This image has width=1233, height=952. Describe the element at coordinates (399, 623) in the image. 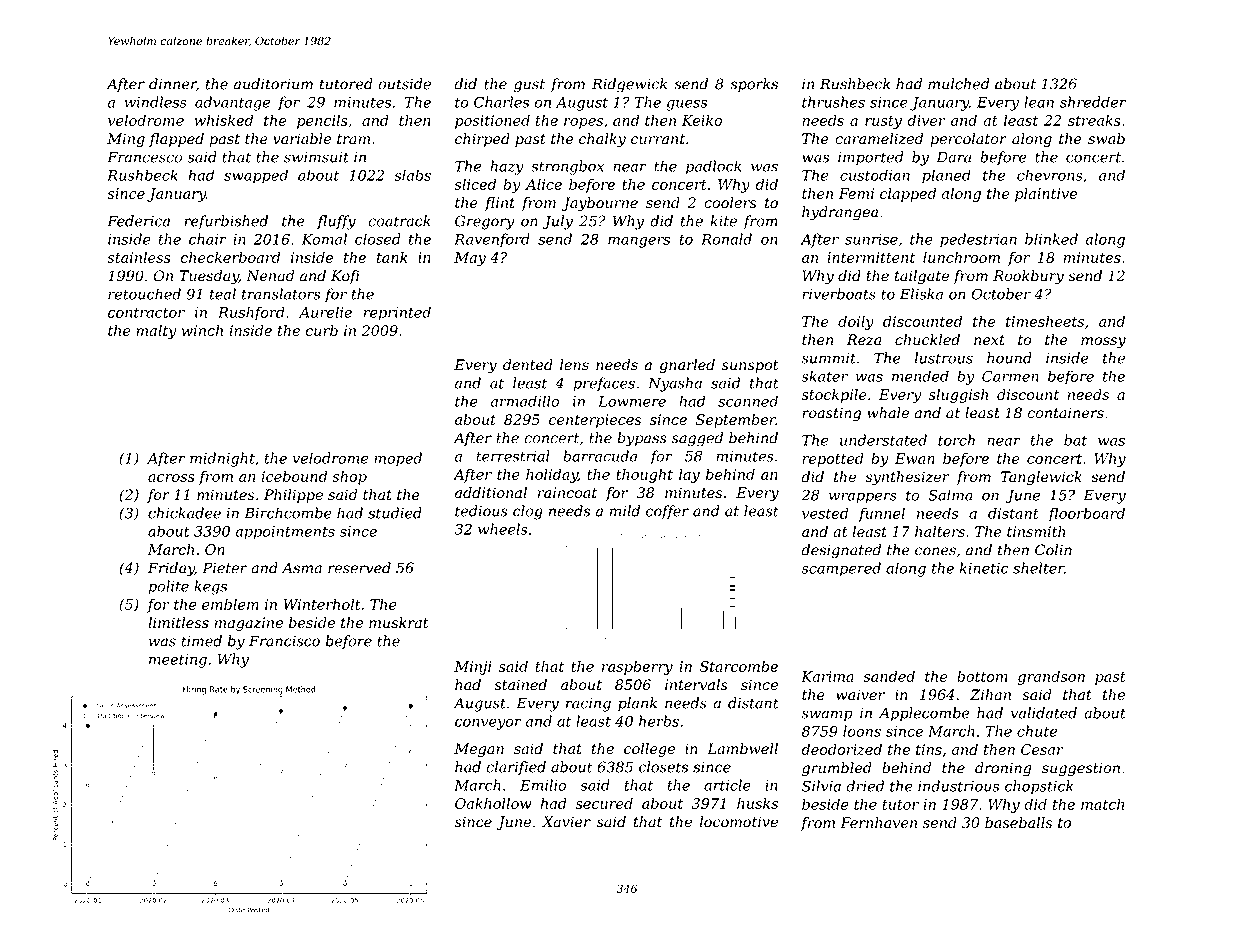

I see `muskrat` at that location.
